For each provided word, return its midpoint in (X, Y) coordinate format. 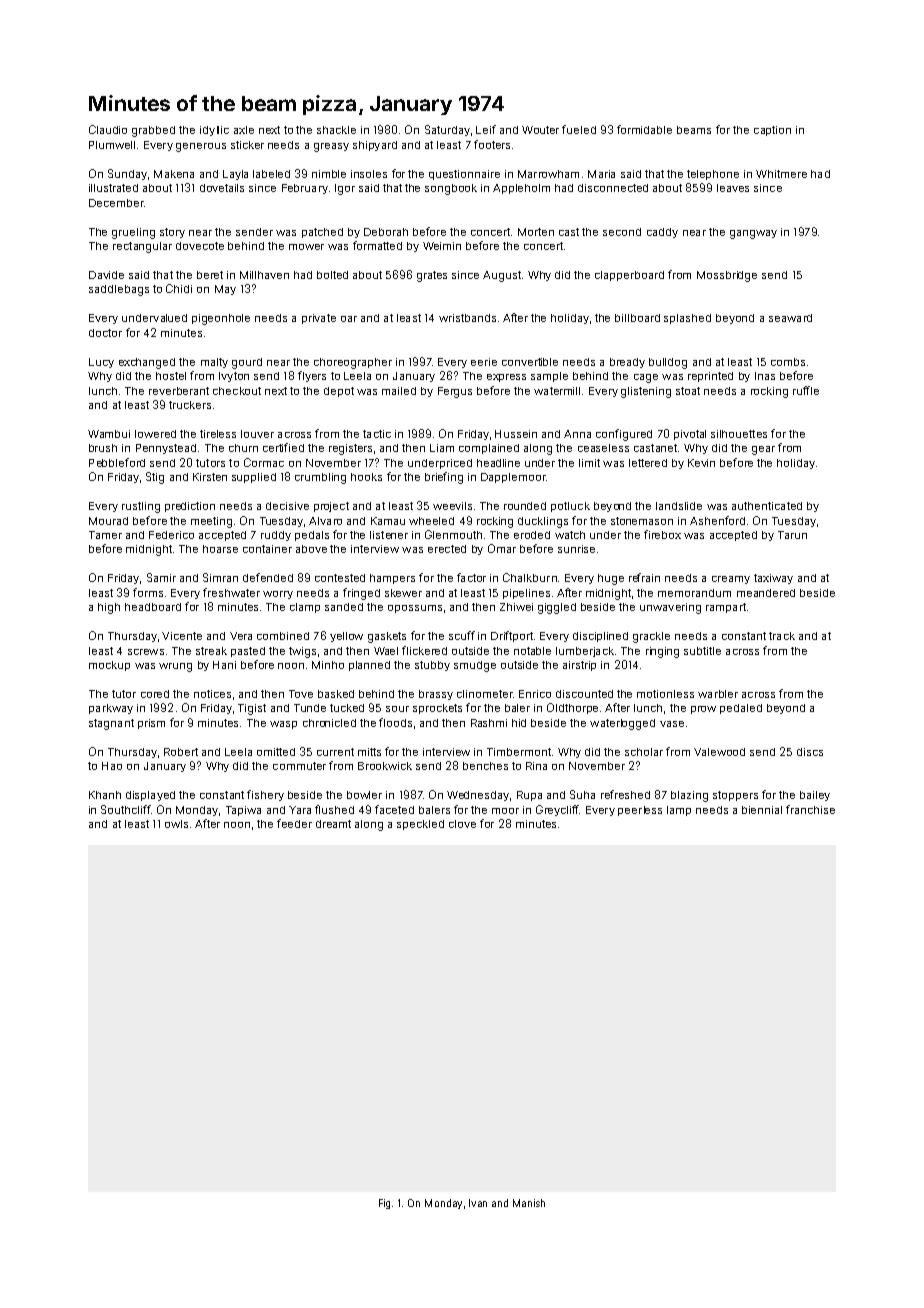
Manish (529, 1203)
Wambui (109, 434)
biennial (762, 810)
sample (549, 377)
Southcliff (126, 809)
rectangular (142, 247)
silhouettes (739, 434)
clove (462, 824)
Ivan (478, 1203)
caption (772, 131)
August (502, 276)
